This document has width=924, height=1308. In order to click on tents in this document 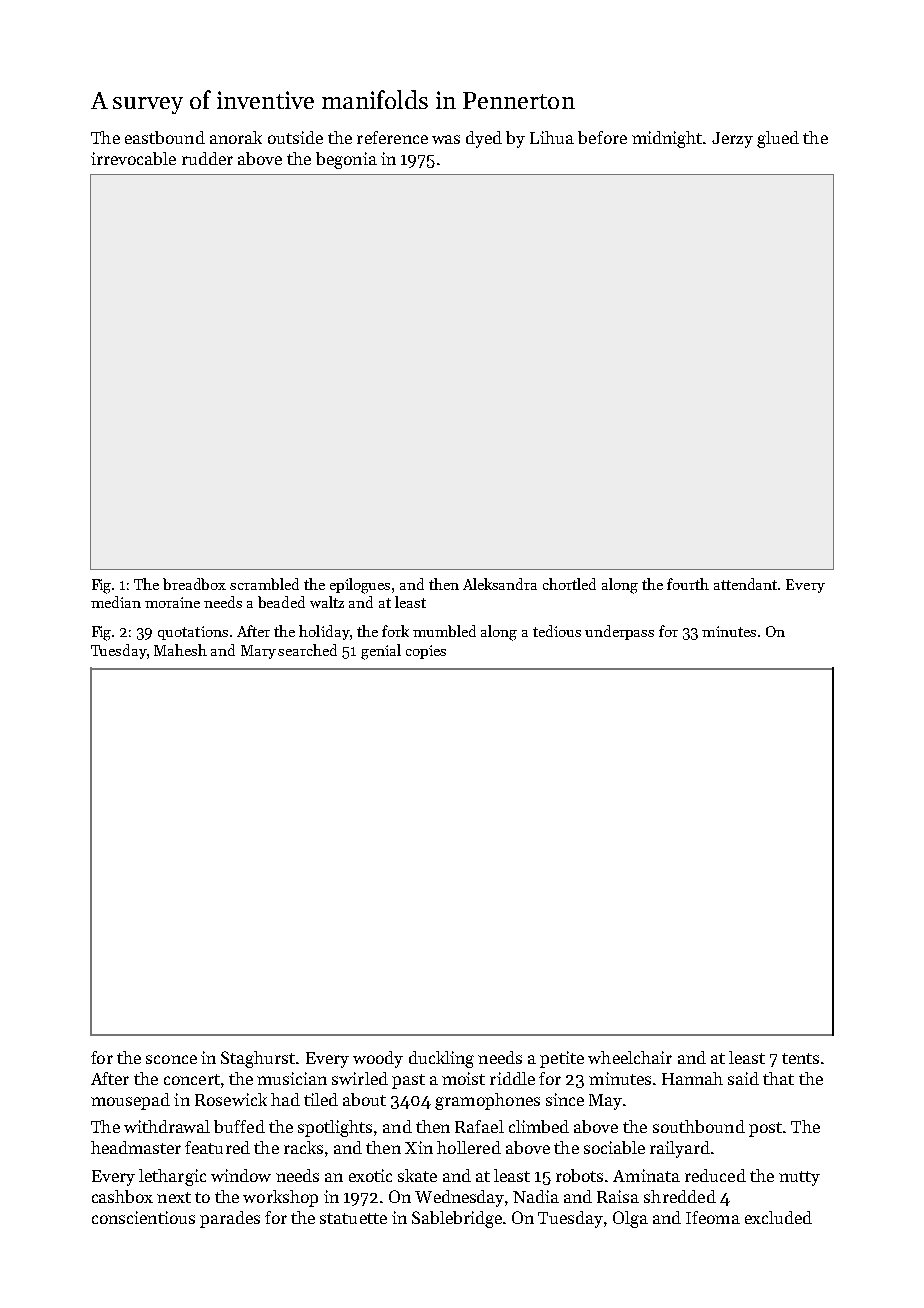, I will do `click(800, 1058)`.
